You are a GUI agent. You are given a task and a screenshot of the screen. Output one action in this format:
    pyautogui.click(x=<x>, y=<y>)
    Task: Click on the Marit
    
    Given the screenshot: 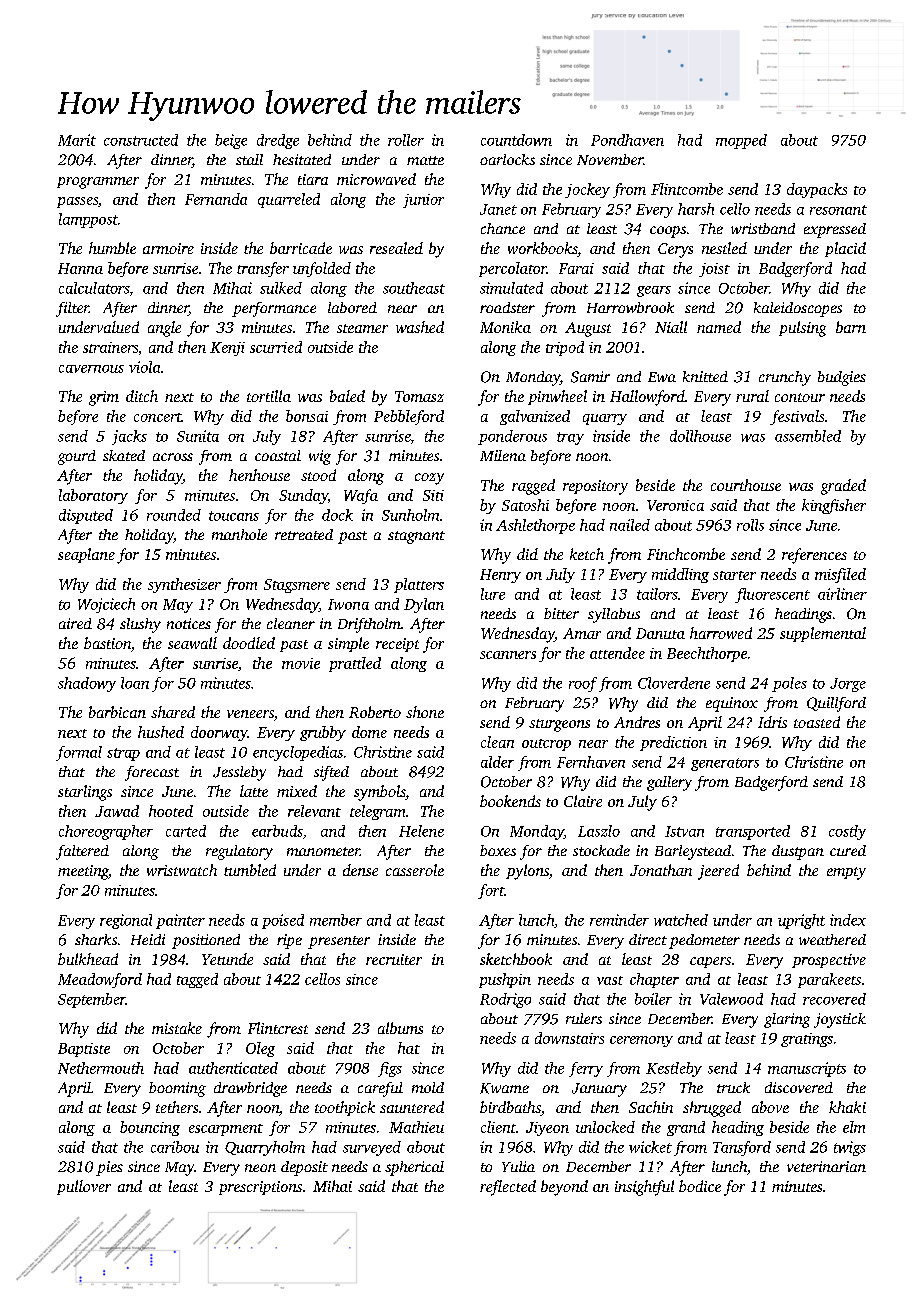 What is the action you would take?
    pyautogui.click(x=77, y=140)
